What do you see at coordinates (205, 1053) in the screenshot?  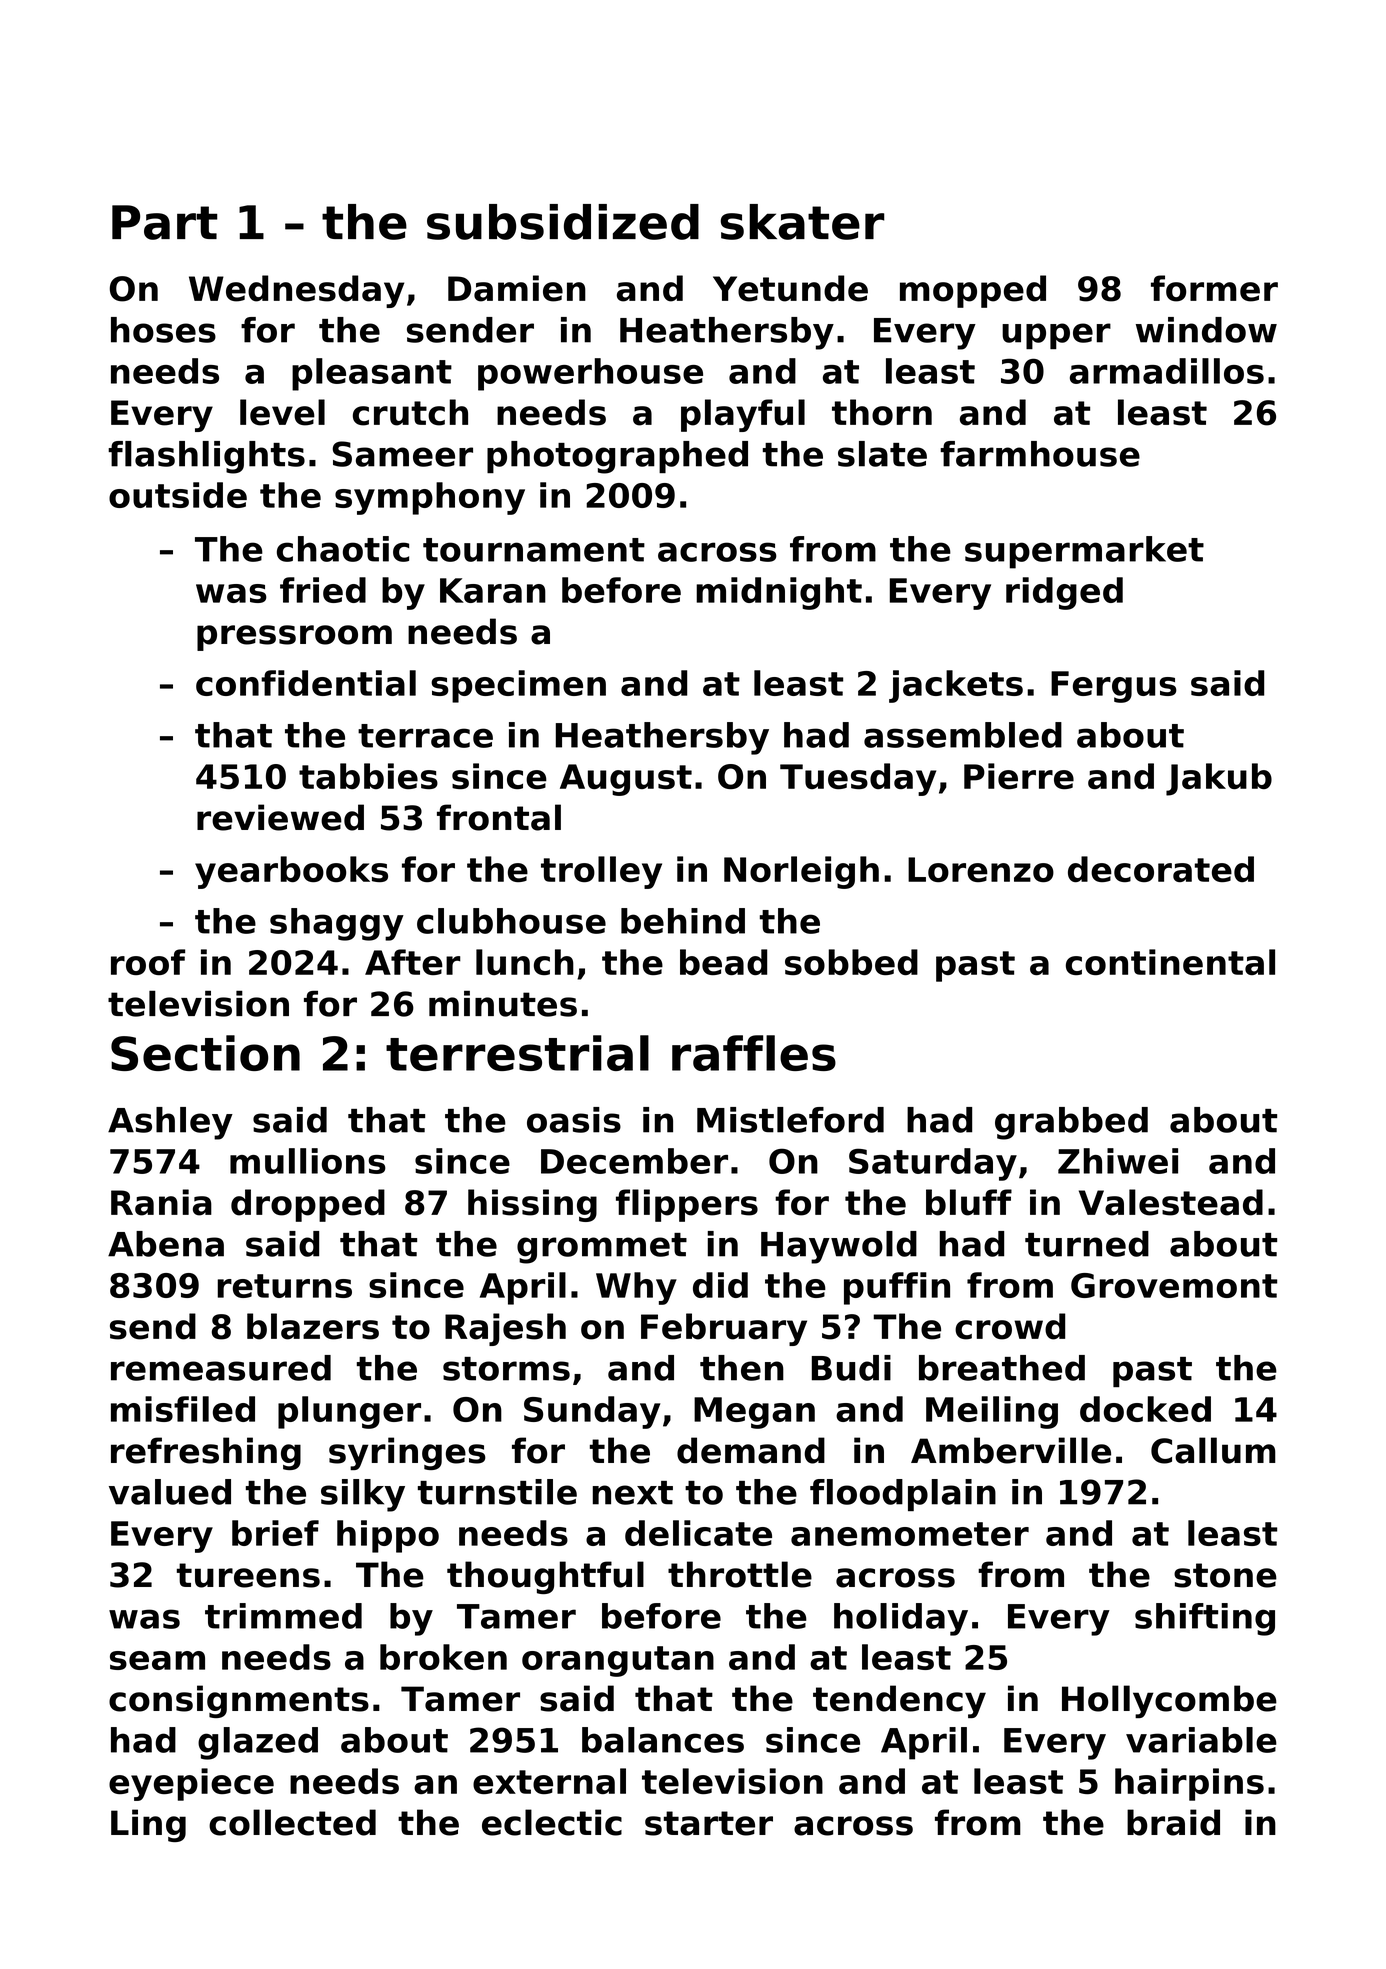 I see `Section` at bounding box center [205, 1053].
